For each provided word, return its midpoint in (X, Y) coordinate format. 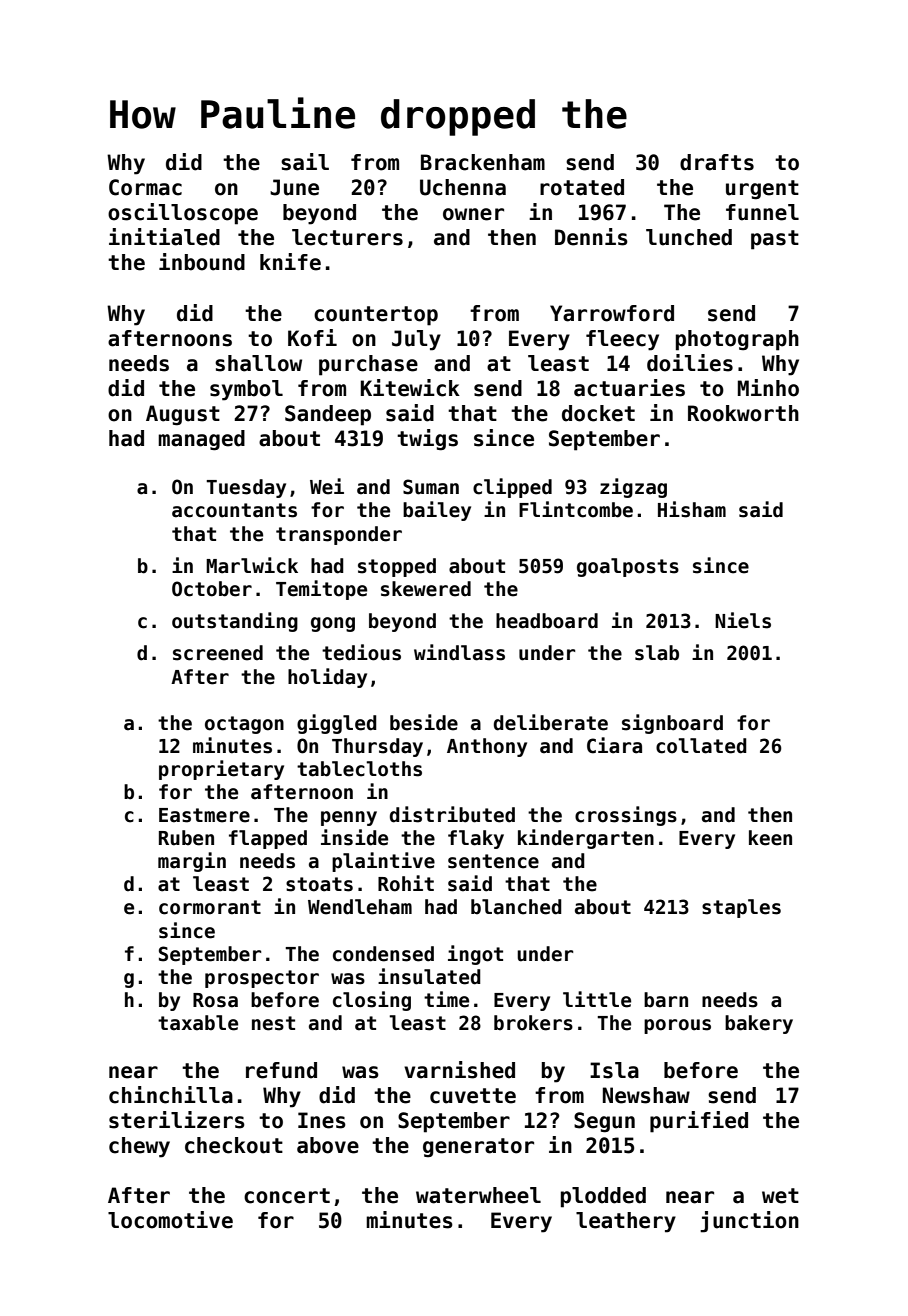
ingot (475, 955)
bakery (759, 1024)
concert (287, 1196)
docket (598, 413)
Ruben (186, 838)
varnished (459, 1070)
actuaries (629, 388)
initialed (164, 237)
